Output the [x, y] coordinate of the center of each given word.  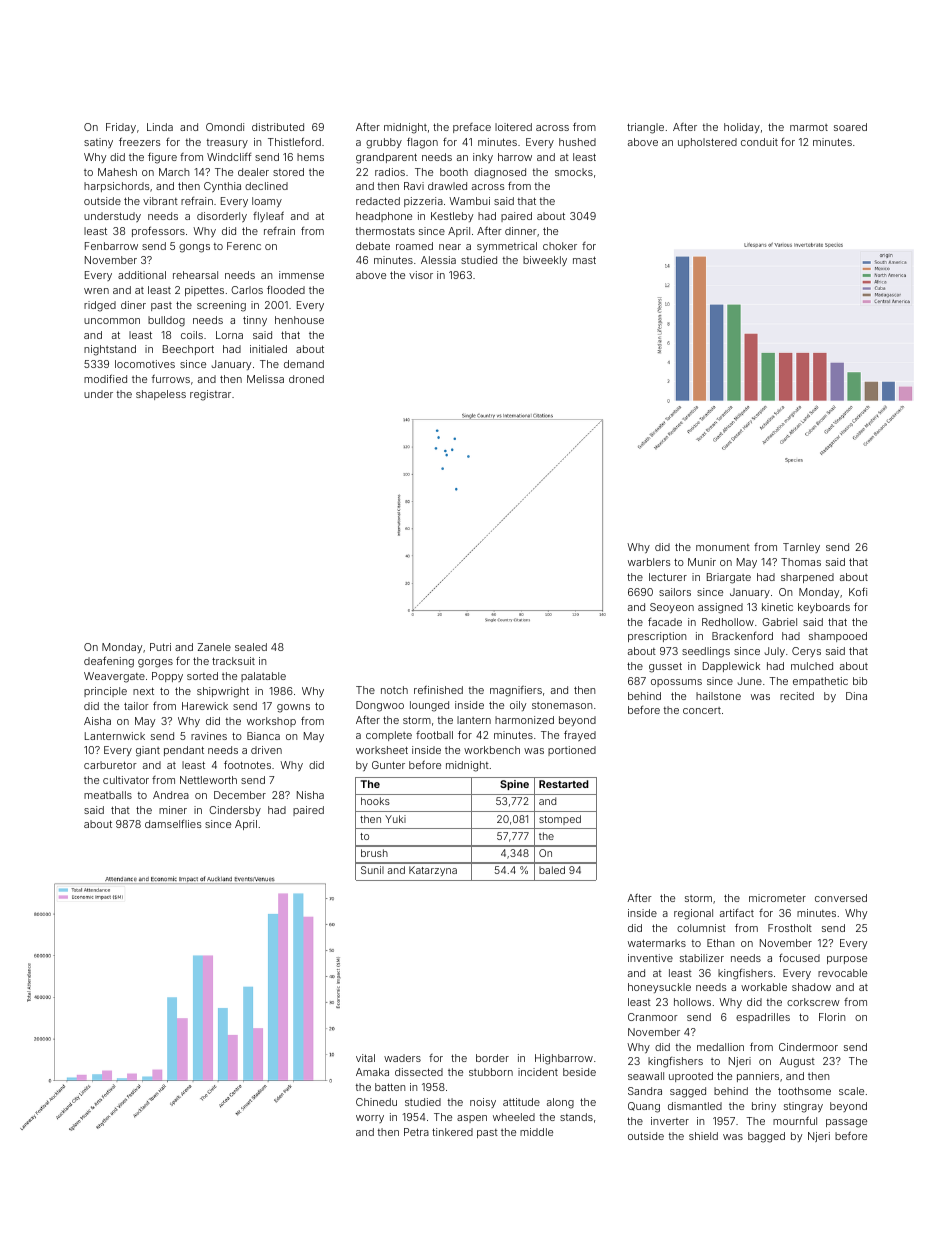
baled [552, 870]
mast [584, 260]
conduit [759, 142]
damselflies [173, 824]
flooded [286, 289]
